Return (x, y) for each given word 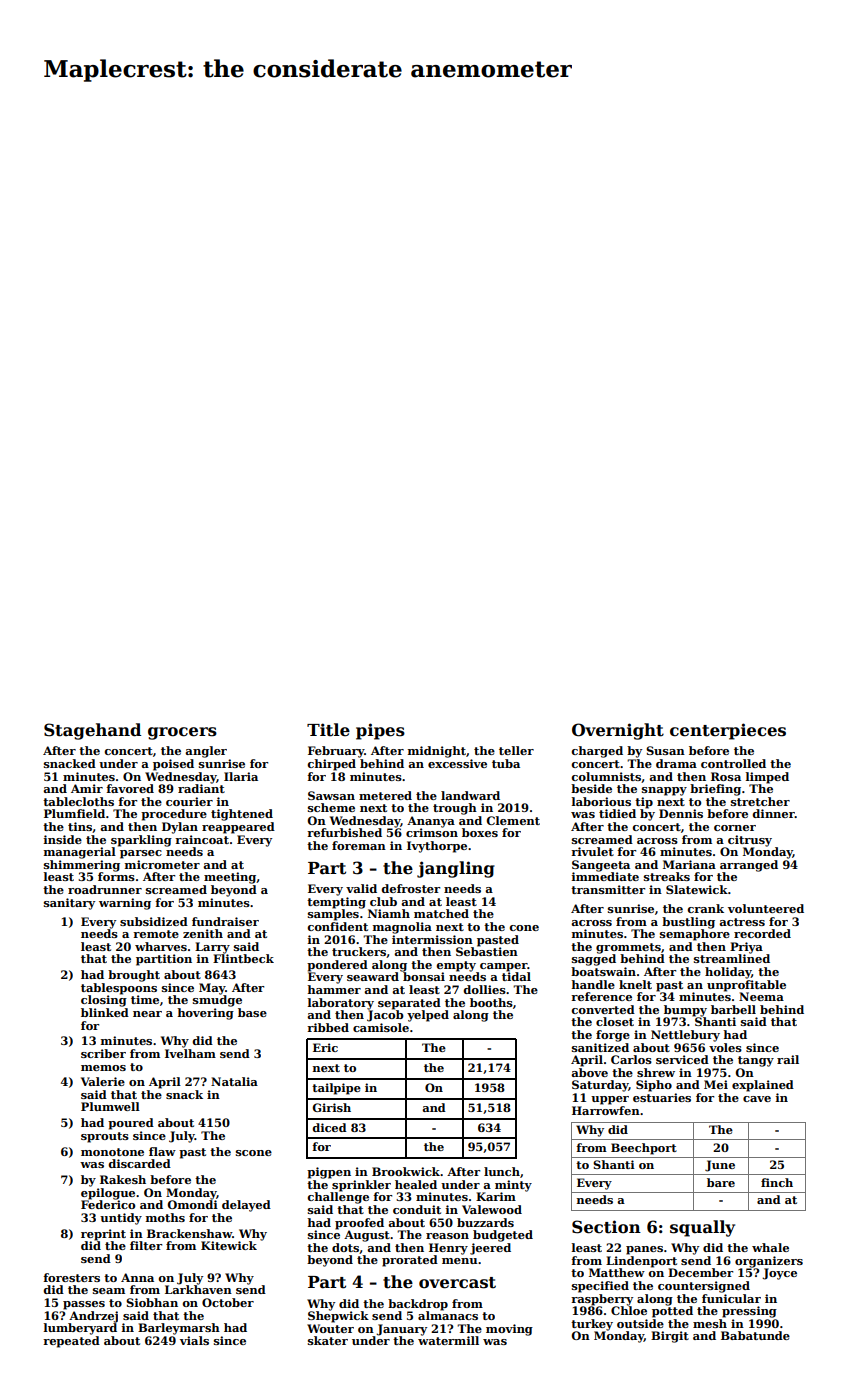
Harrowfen (606, 1110)
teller (516, 750)
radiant (201, 788)
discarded (139, 1163)
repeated (71, 1342)
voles (725, 1047)
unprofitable (746, 986)
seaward (373, 976)
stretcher (760, 801)
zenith (203, 933)
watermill (448, 1340)
